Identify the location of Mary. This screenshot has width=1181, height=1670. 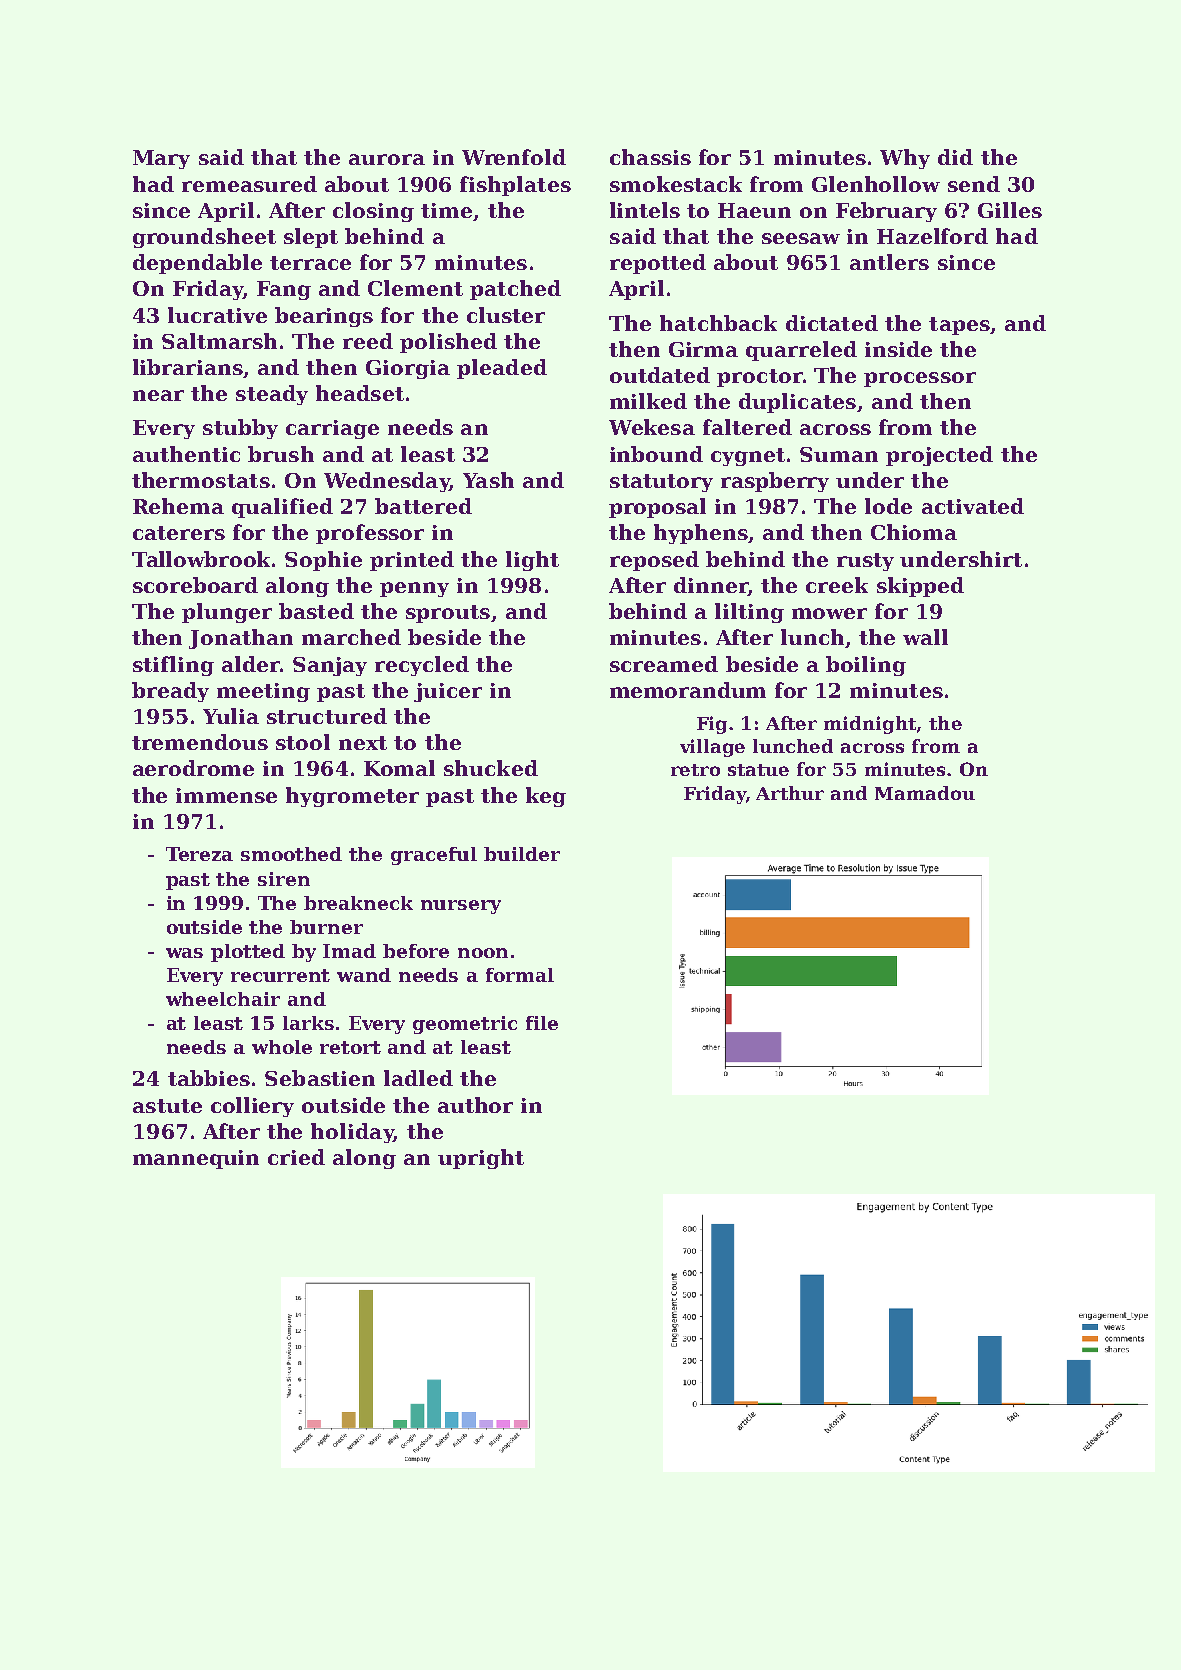
(161, 159).
